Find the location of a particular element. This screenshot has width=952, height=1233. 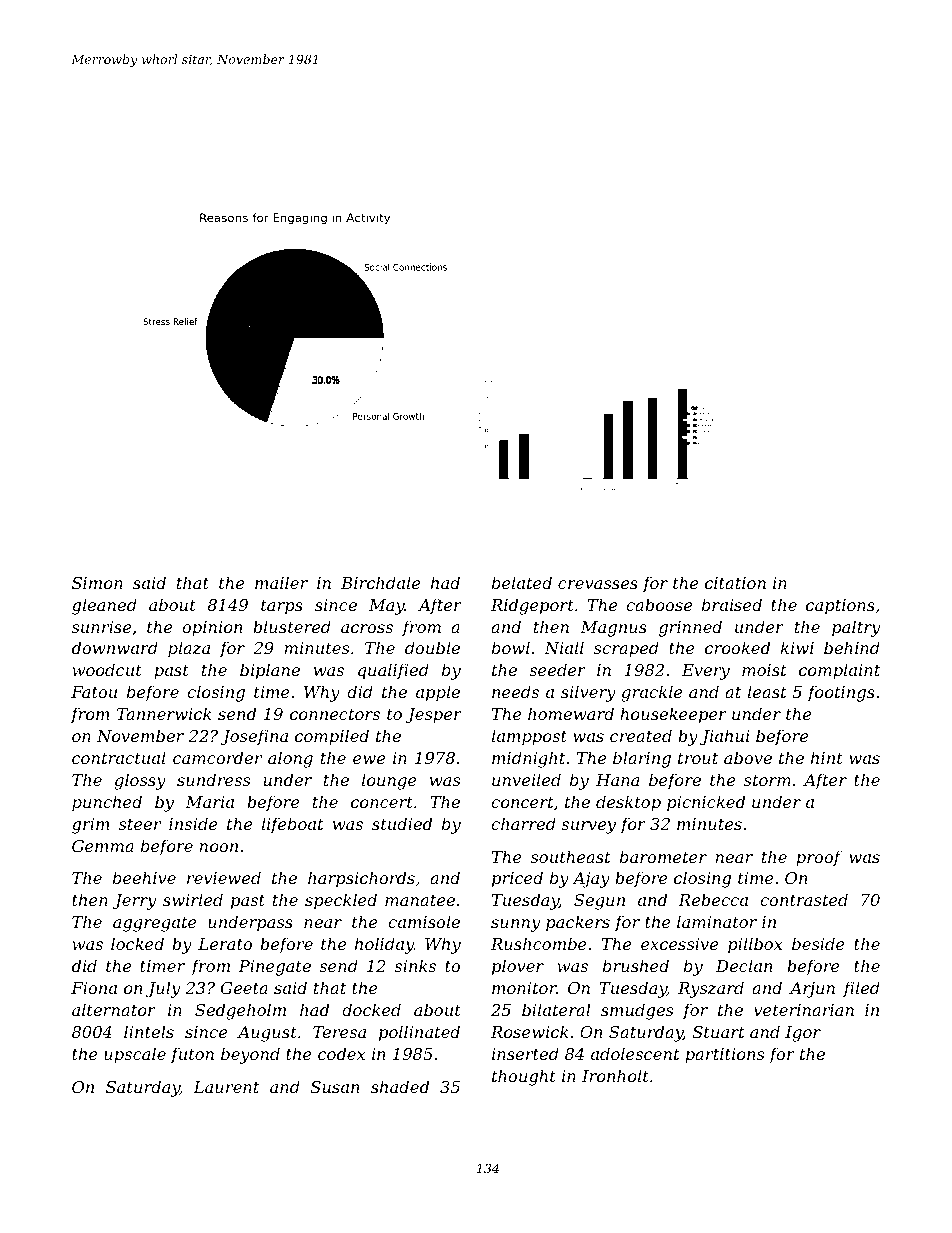

footings is located at coordinates (841, 693).
